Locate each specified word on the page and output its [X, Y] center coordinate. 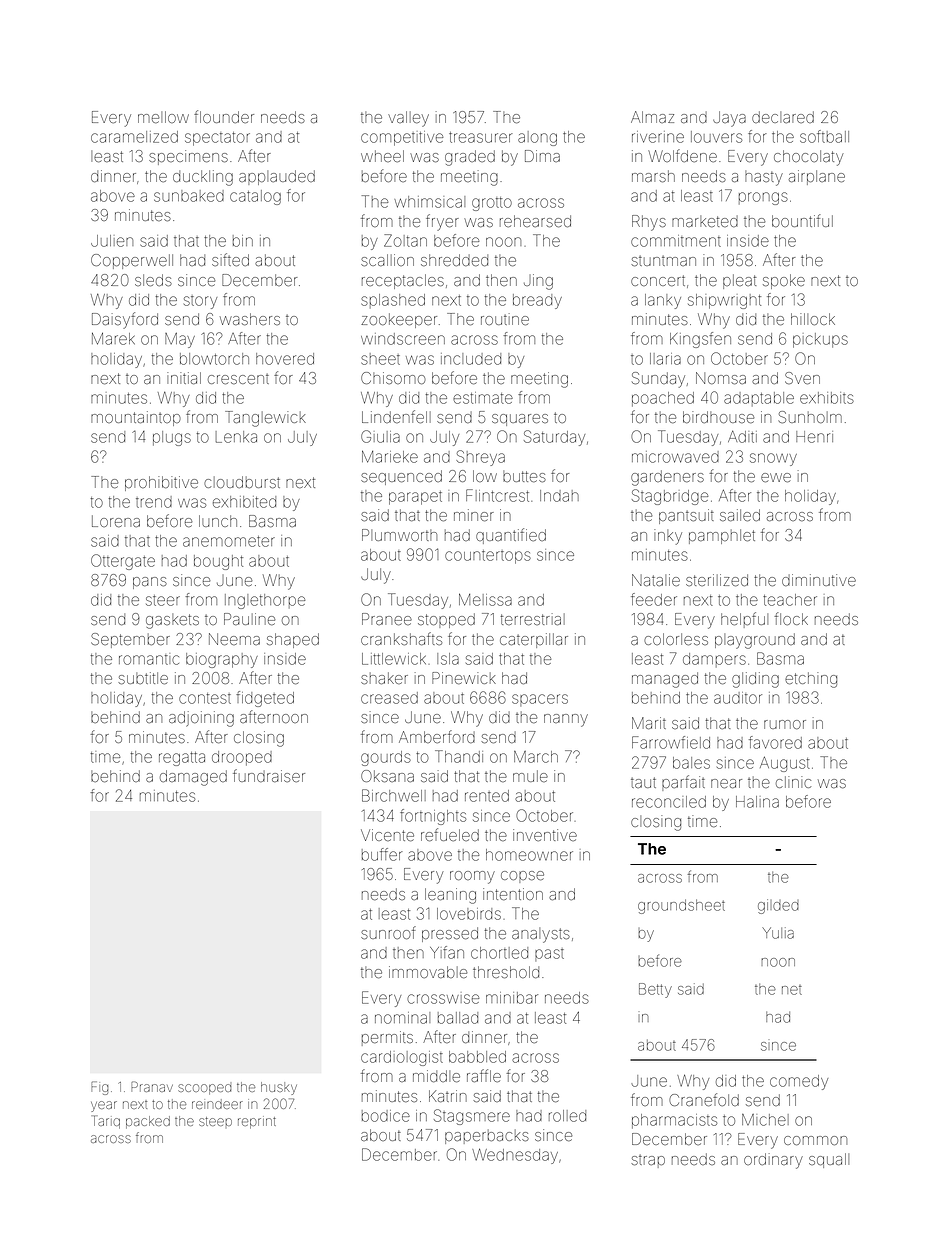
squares [520, 420]
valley [408, 119]
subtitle [143, 678]
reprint [257, 1123]
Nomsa [721, 378]
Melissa [485, 600]
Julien [112, 241]
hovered [285, 359]
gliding [755, 680]
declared [783, 117]
